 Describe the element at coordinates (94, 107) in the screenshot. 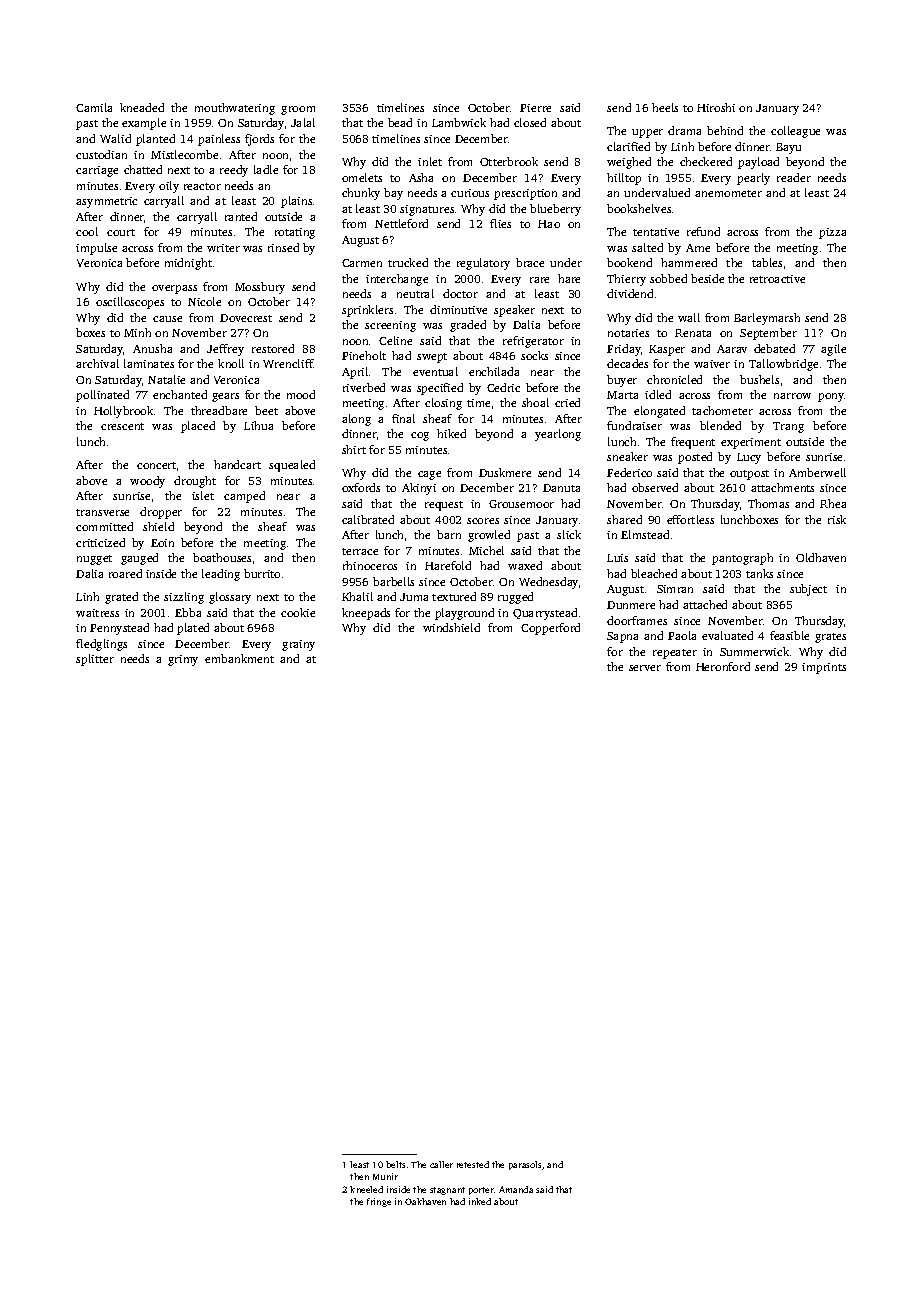

I see `Camila` at that location.
